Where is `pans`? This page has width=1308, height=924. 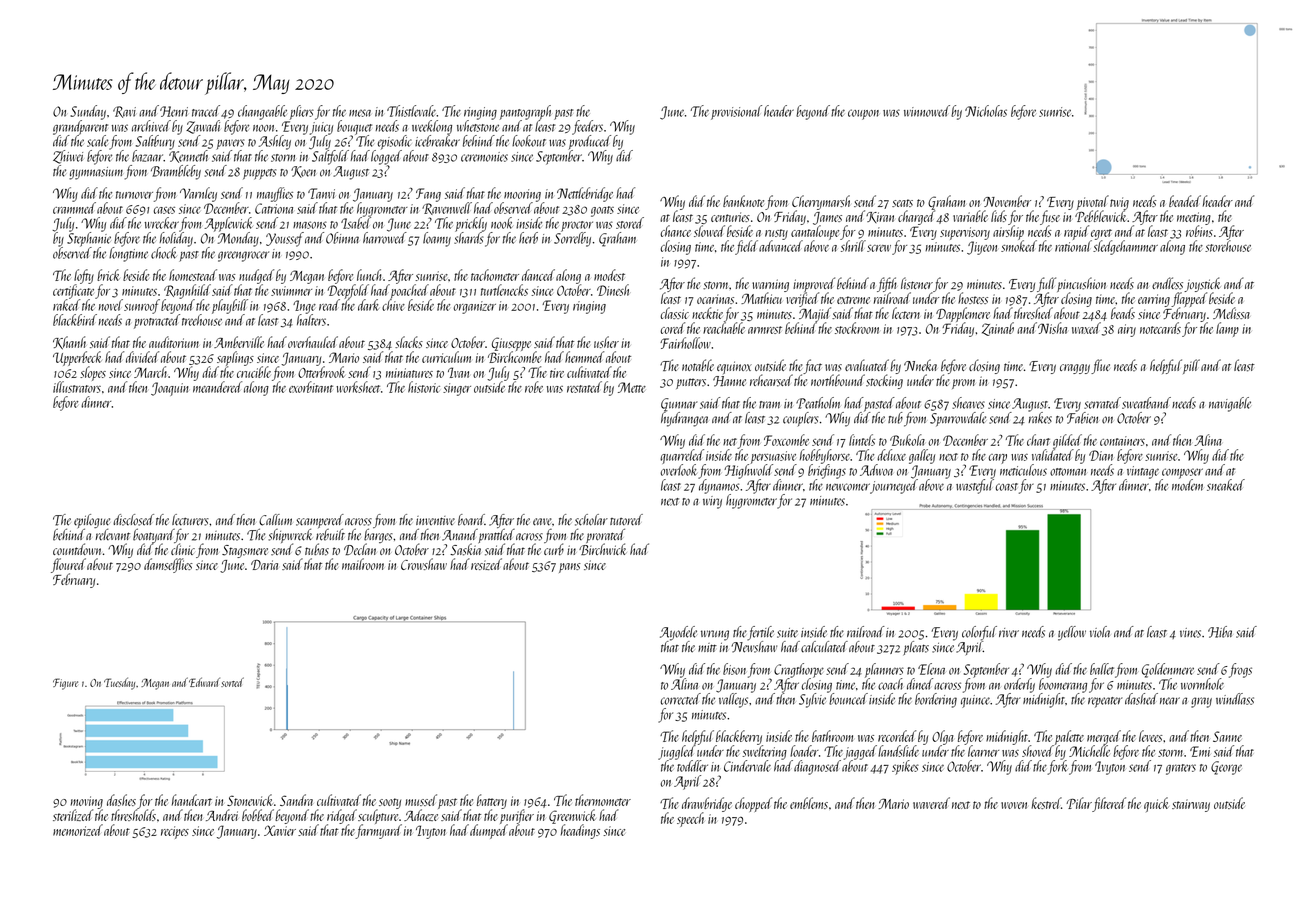 pans is located at coordinates (570, 568).
